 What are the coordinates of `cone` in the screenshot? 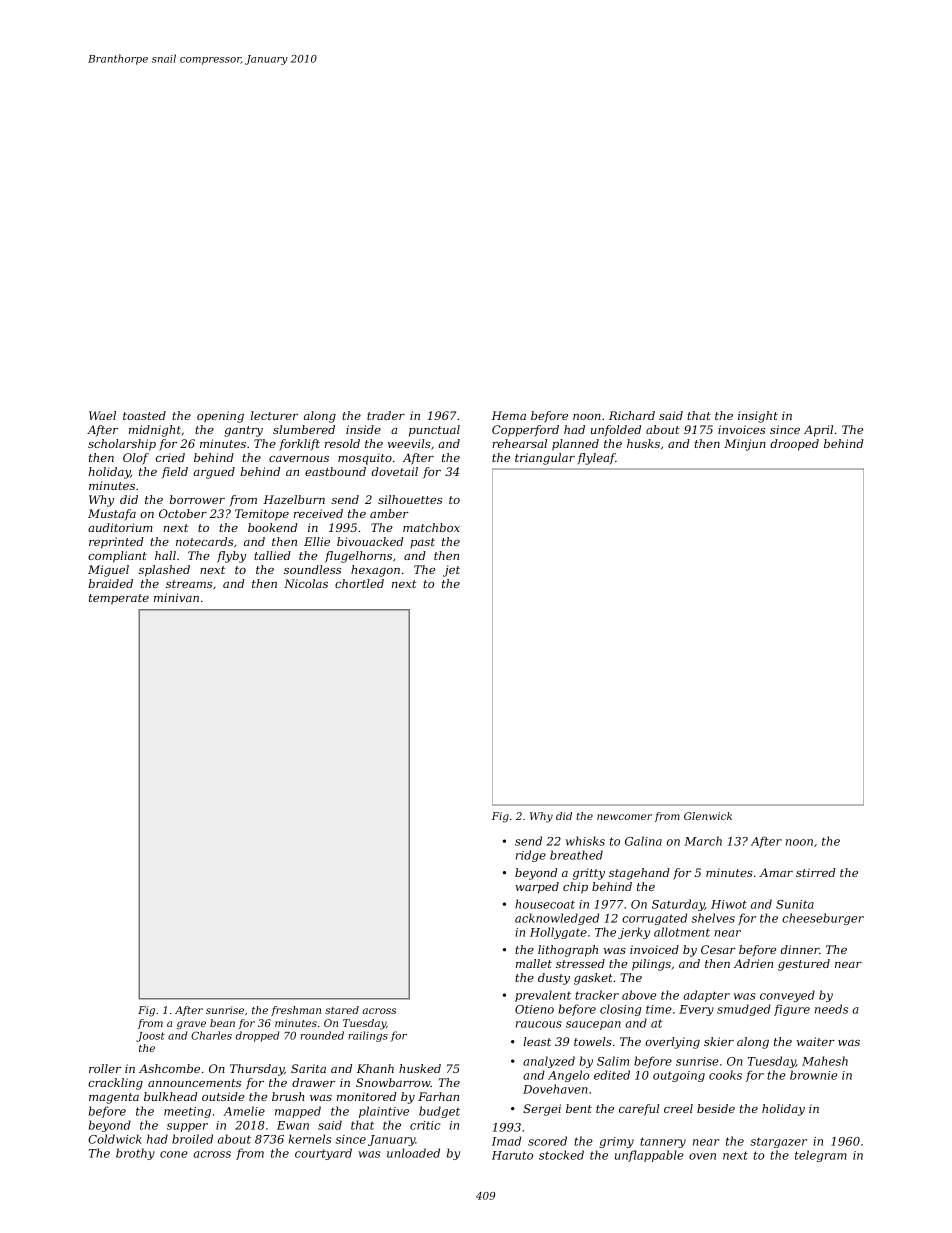 It's located at (174, 1154).
